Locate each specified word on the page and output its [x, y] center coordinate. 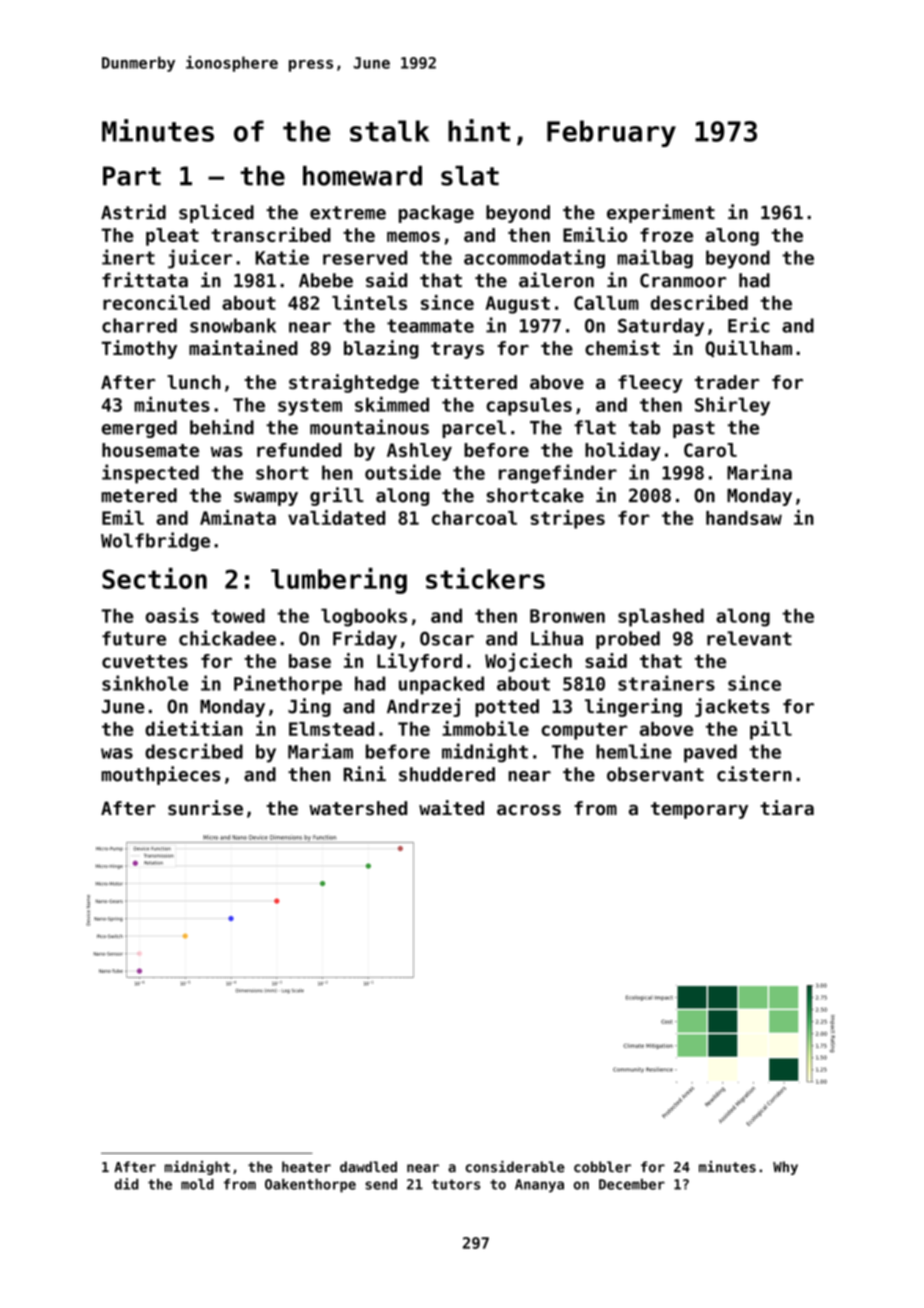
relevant [749, 638]
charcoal [474, 518]
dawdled [368, 1167]
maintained [243, 348]
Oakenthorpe [310, 1186]
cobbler [602, 1167]
